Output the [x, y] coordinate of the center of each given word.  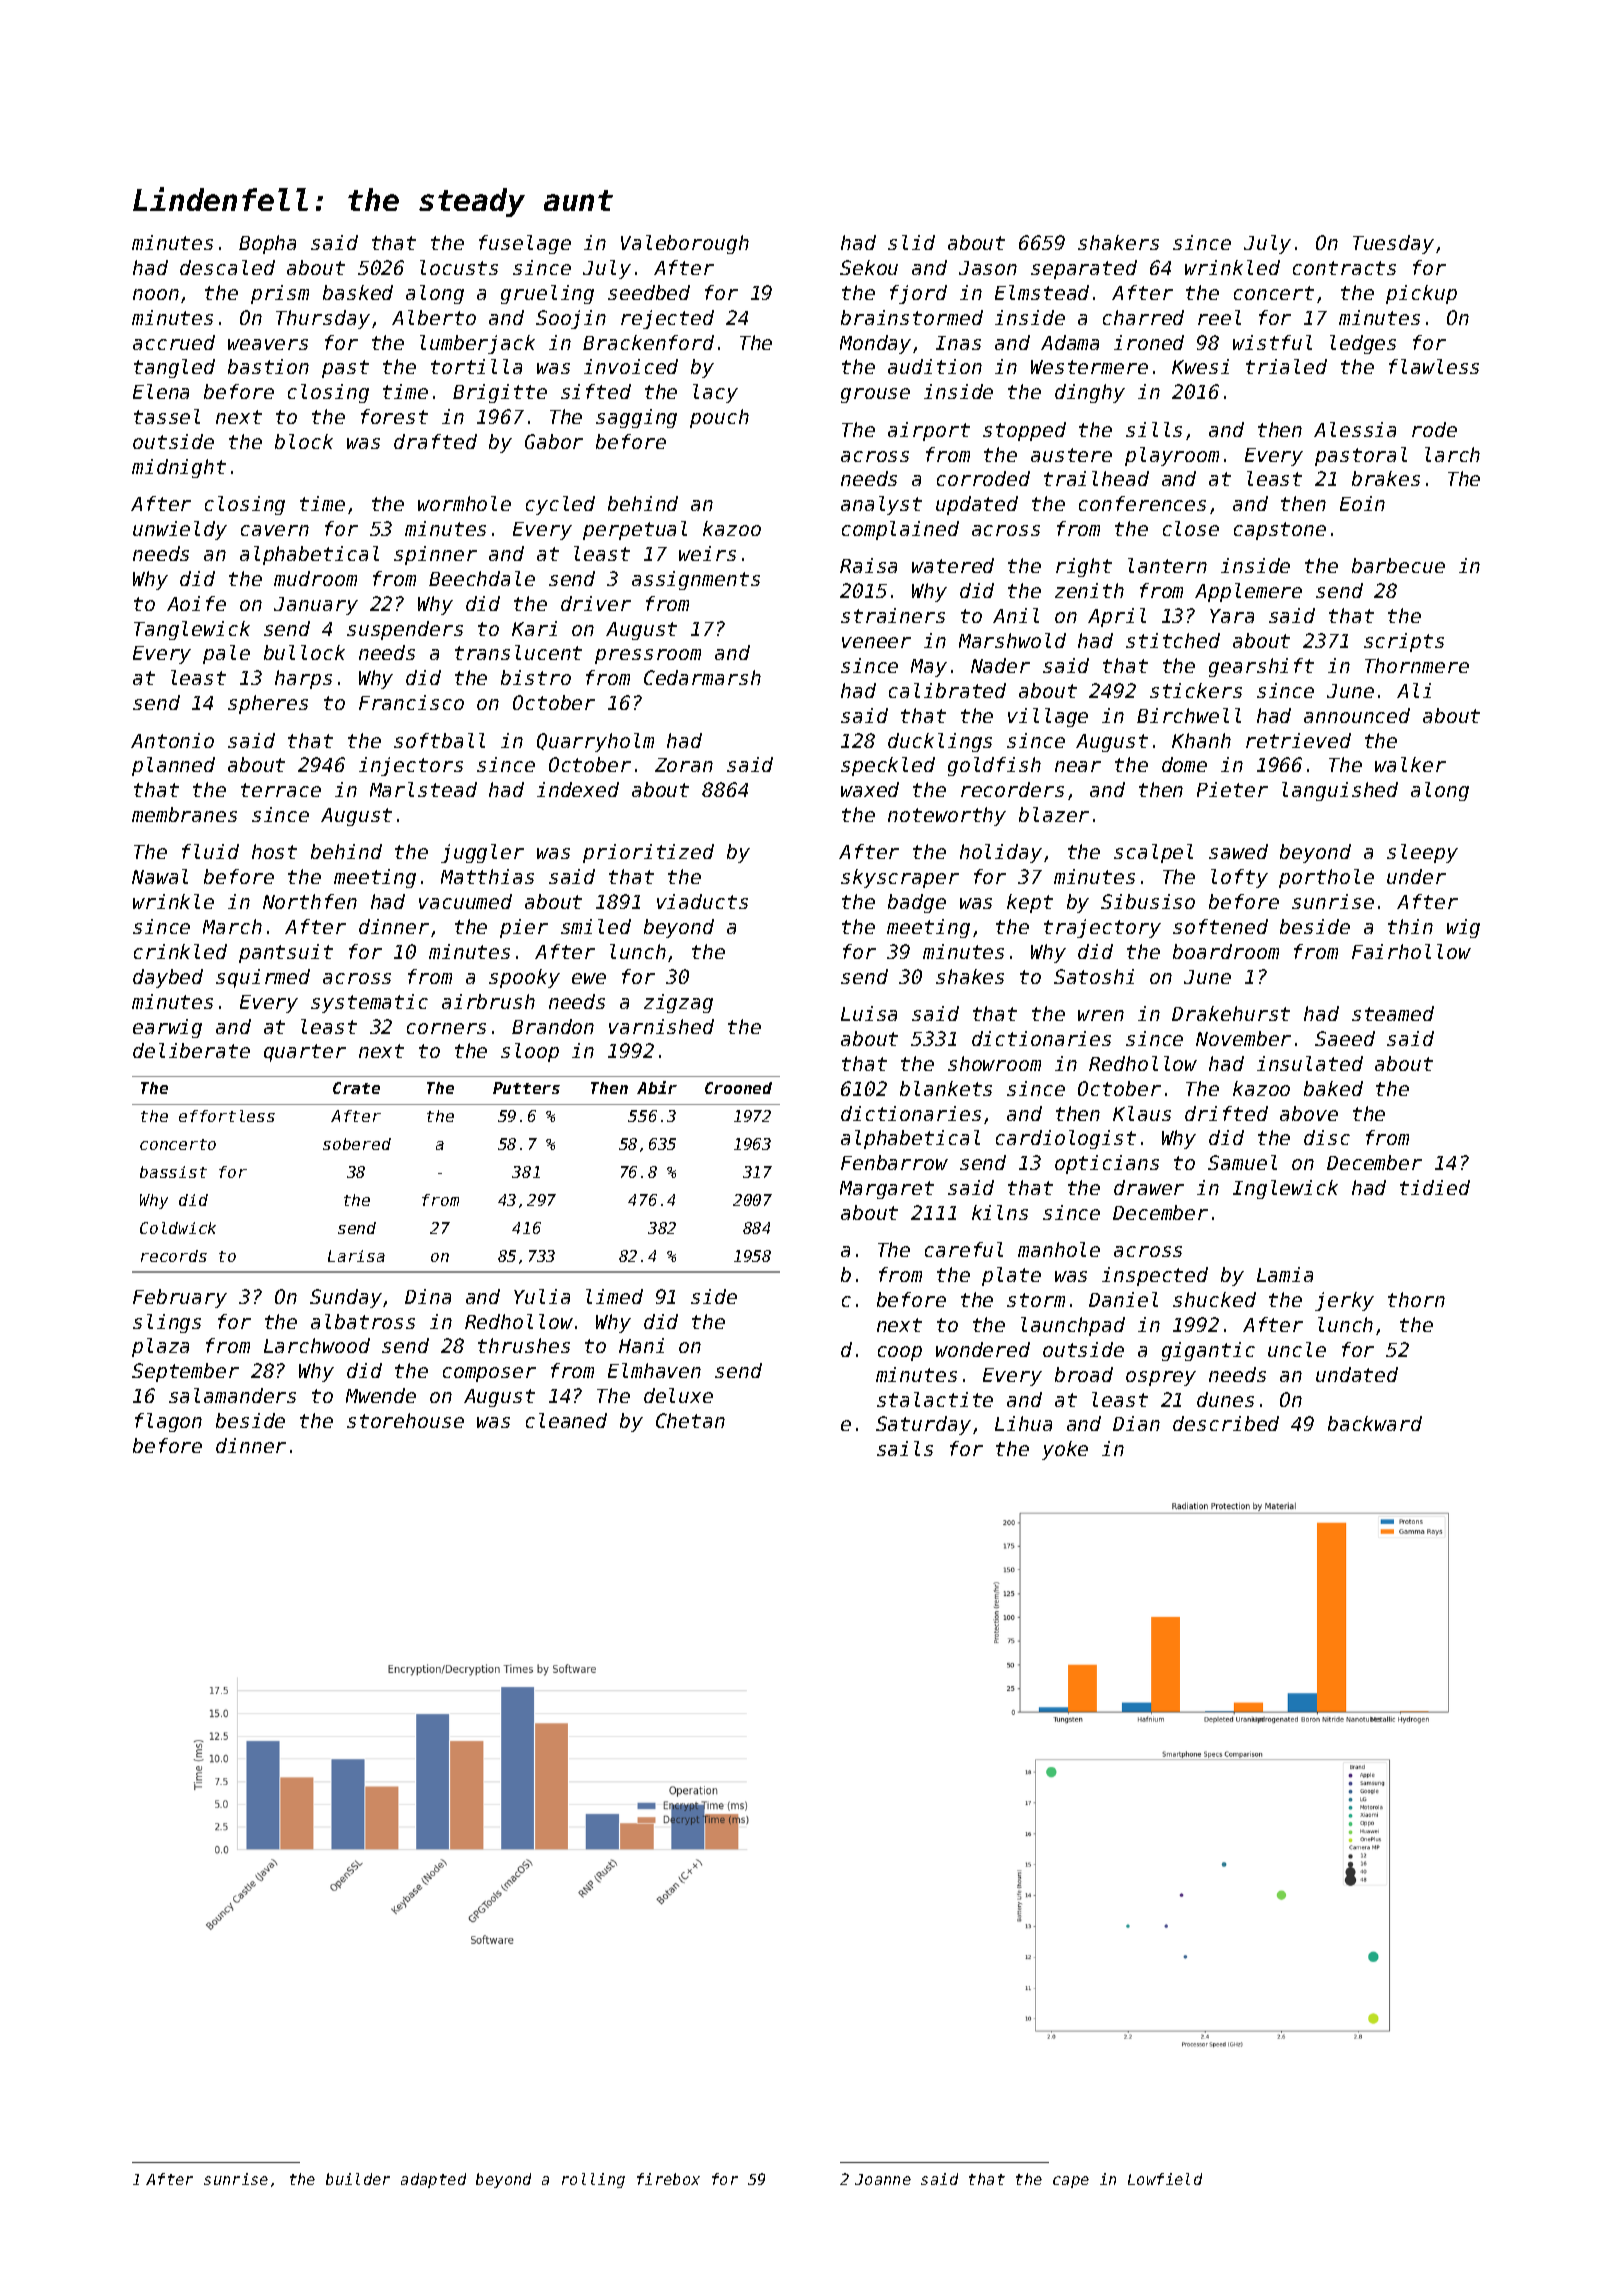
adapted [433, 2180]
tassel [167, 416]
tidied [1435, 1187]
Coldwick [178, 1228]
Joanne [883, 2179]
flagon [168, 1422]
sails [905, 1448]
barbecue [1398, 565]
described [1226, 1423]
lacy [715, 393]
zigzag [678, 1003]
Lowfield [1165, 2179]
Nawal [160, 876]
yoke [1065, 1450]
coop [900, 1353]
